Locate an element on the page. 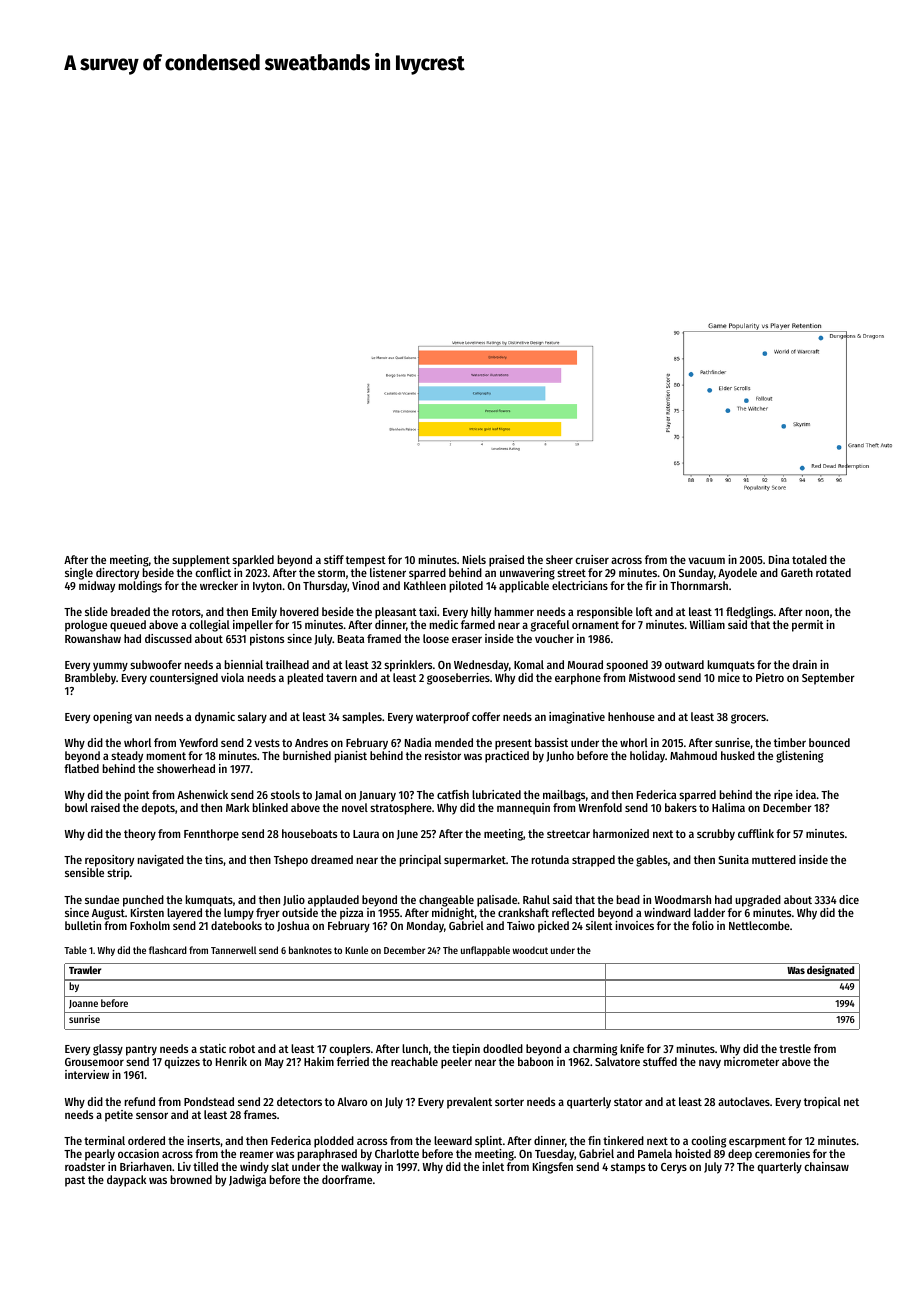 The image size is (924, 1308). grocers is located at coordinates (748, 719).
